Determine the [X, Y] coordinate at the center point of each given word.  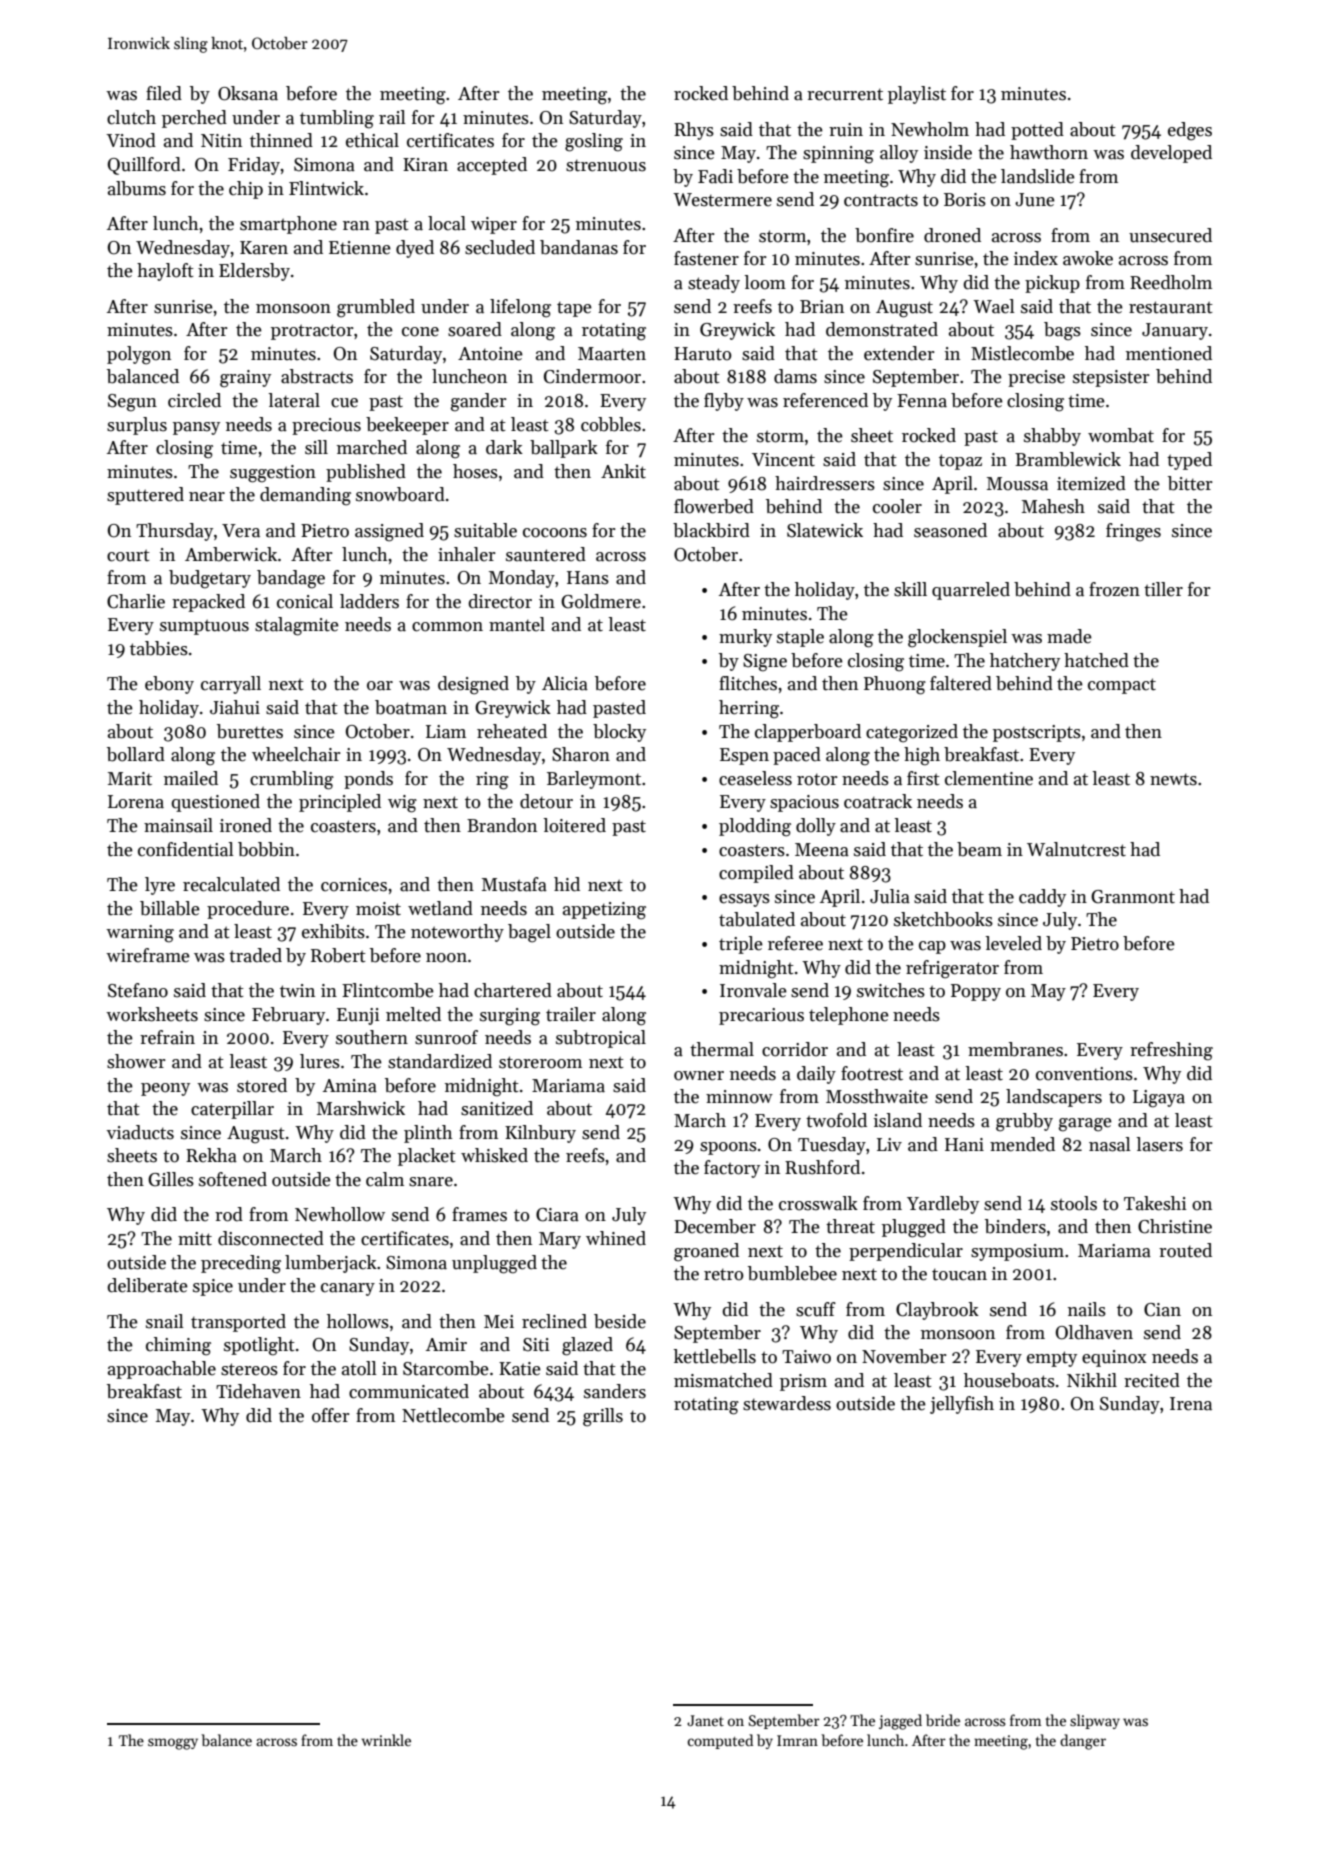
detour [546, 801]
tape [574, 309]
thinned [281, 140]
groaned [706, 1252]
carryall [231, 685]
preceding [241, 1264]
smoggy [173, 1744]
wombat [1121, 435]
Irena [1191, 1404]
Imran [797, 1740]
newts [1173, 779]
